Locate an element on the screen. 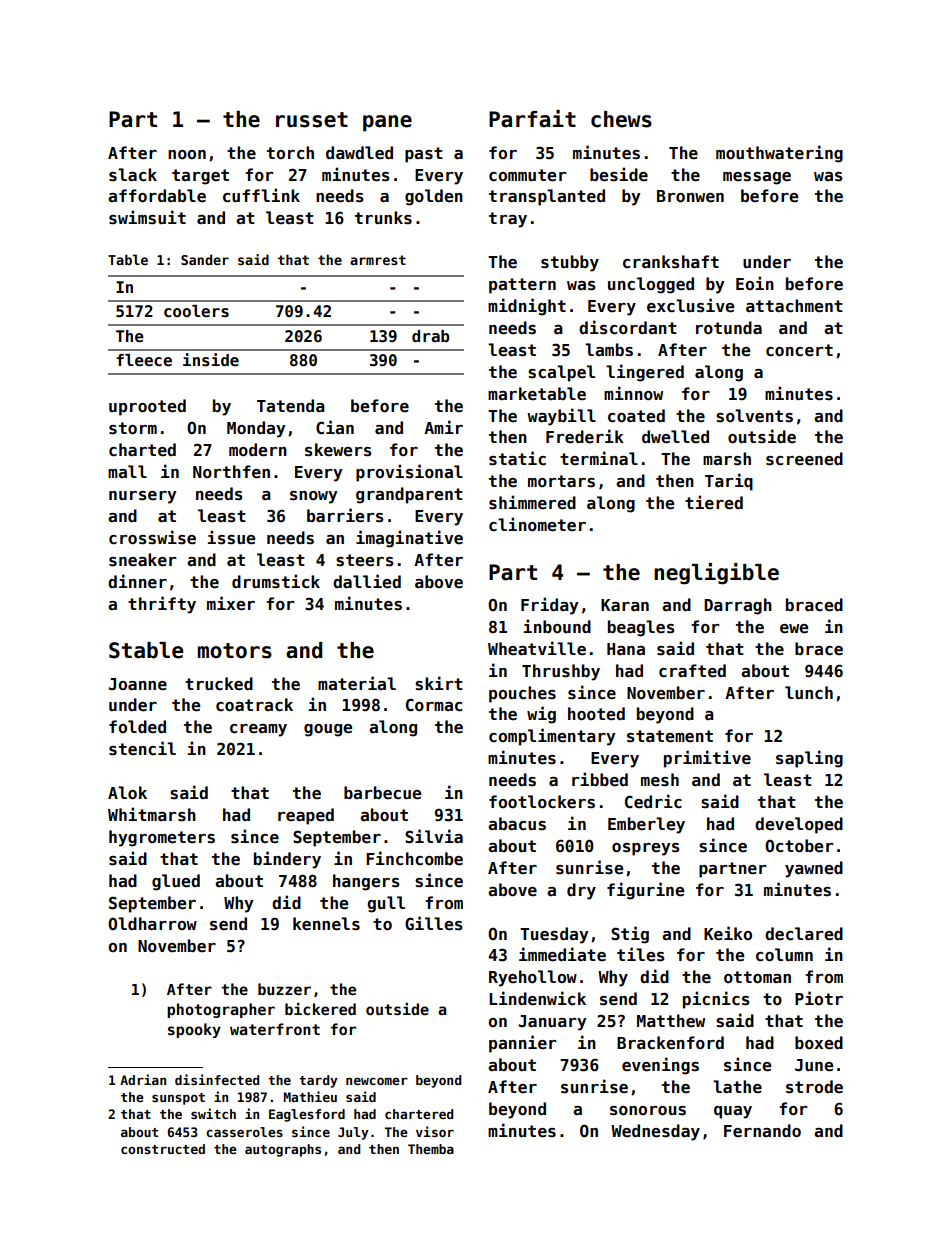 The width and height of the screenshot is (952, 1233). tiered is located at coordinates (714, 502).
